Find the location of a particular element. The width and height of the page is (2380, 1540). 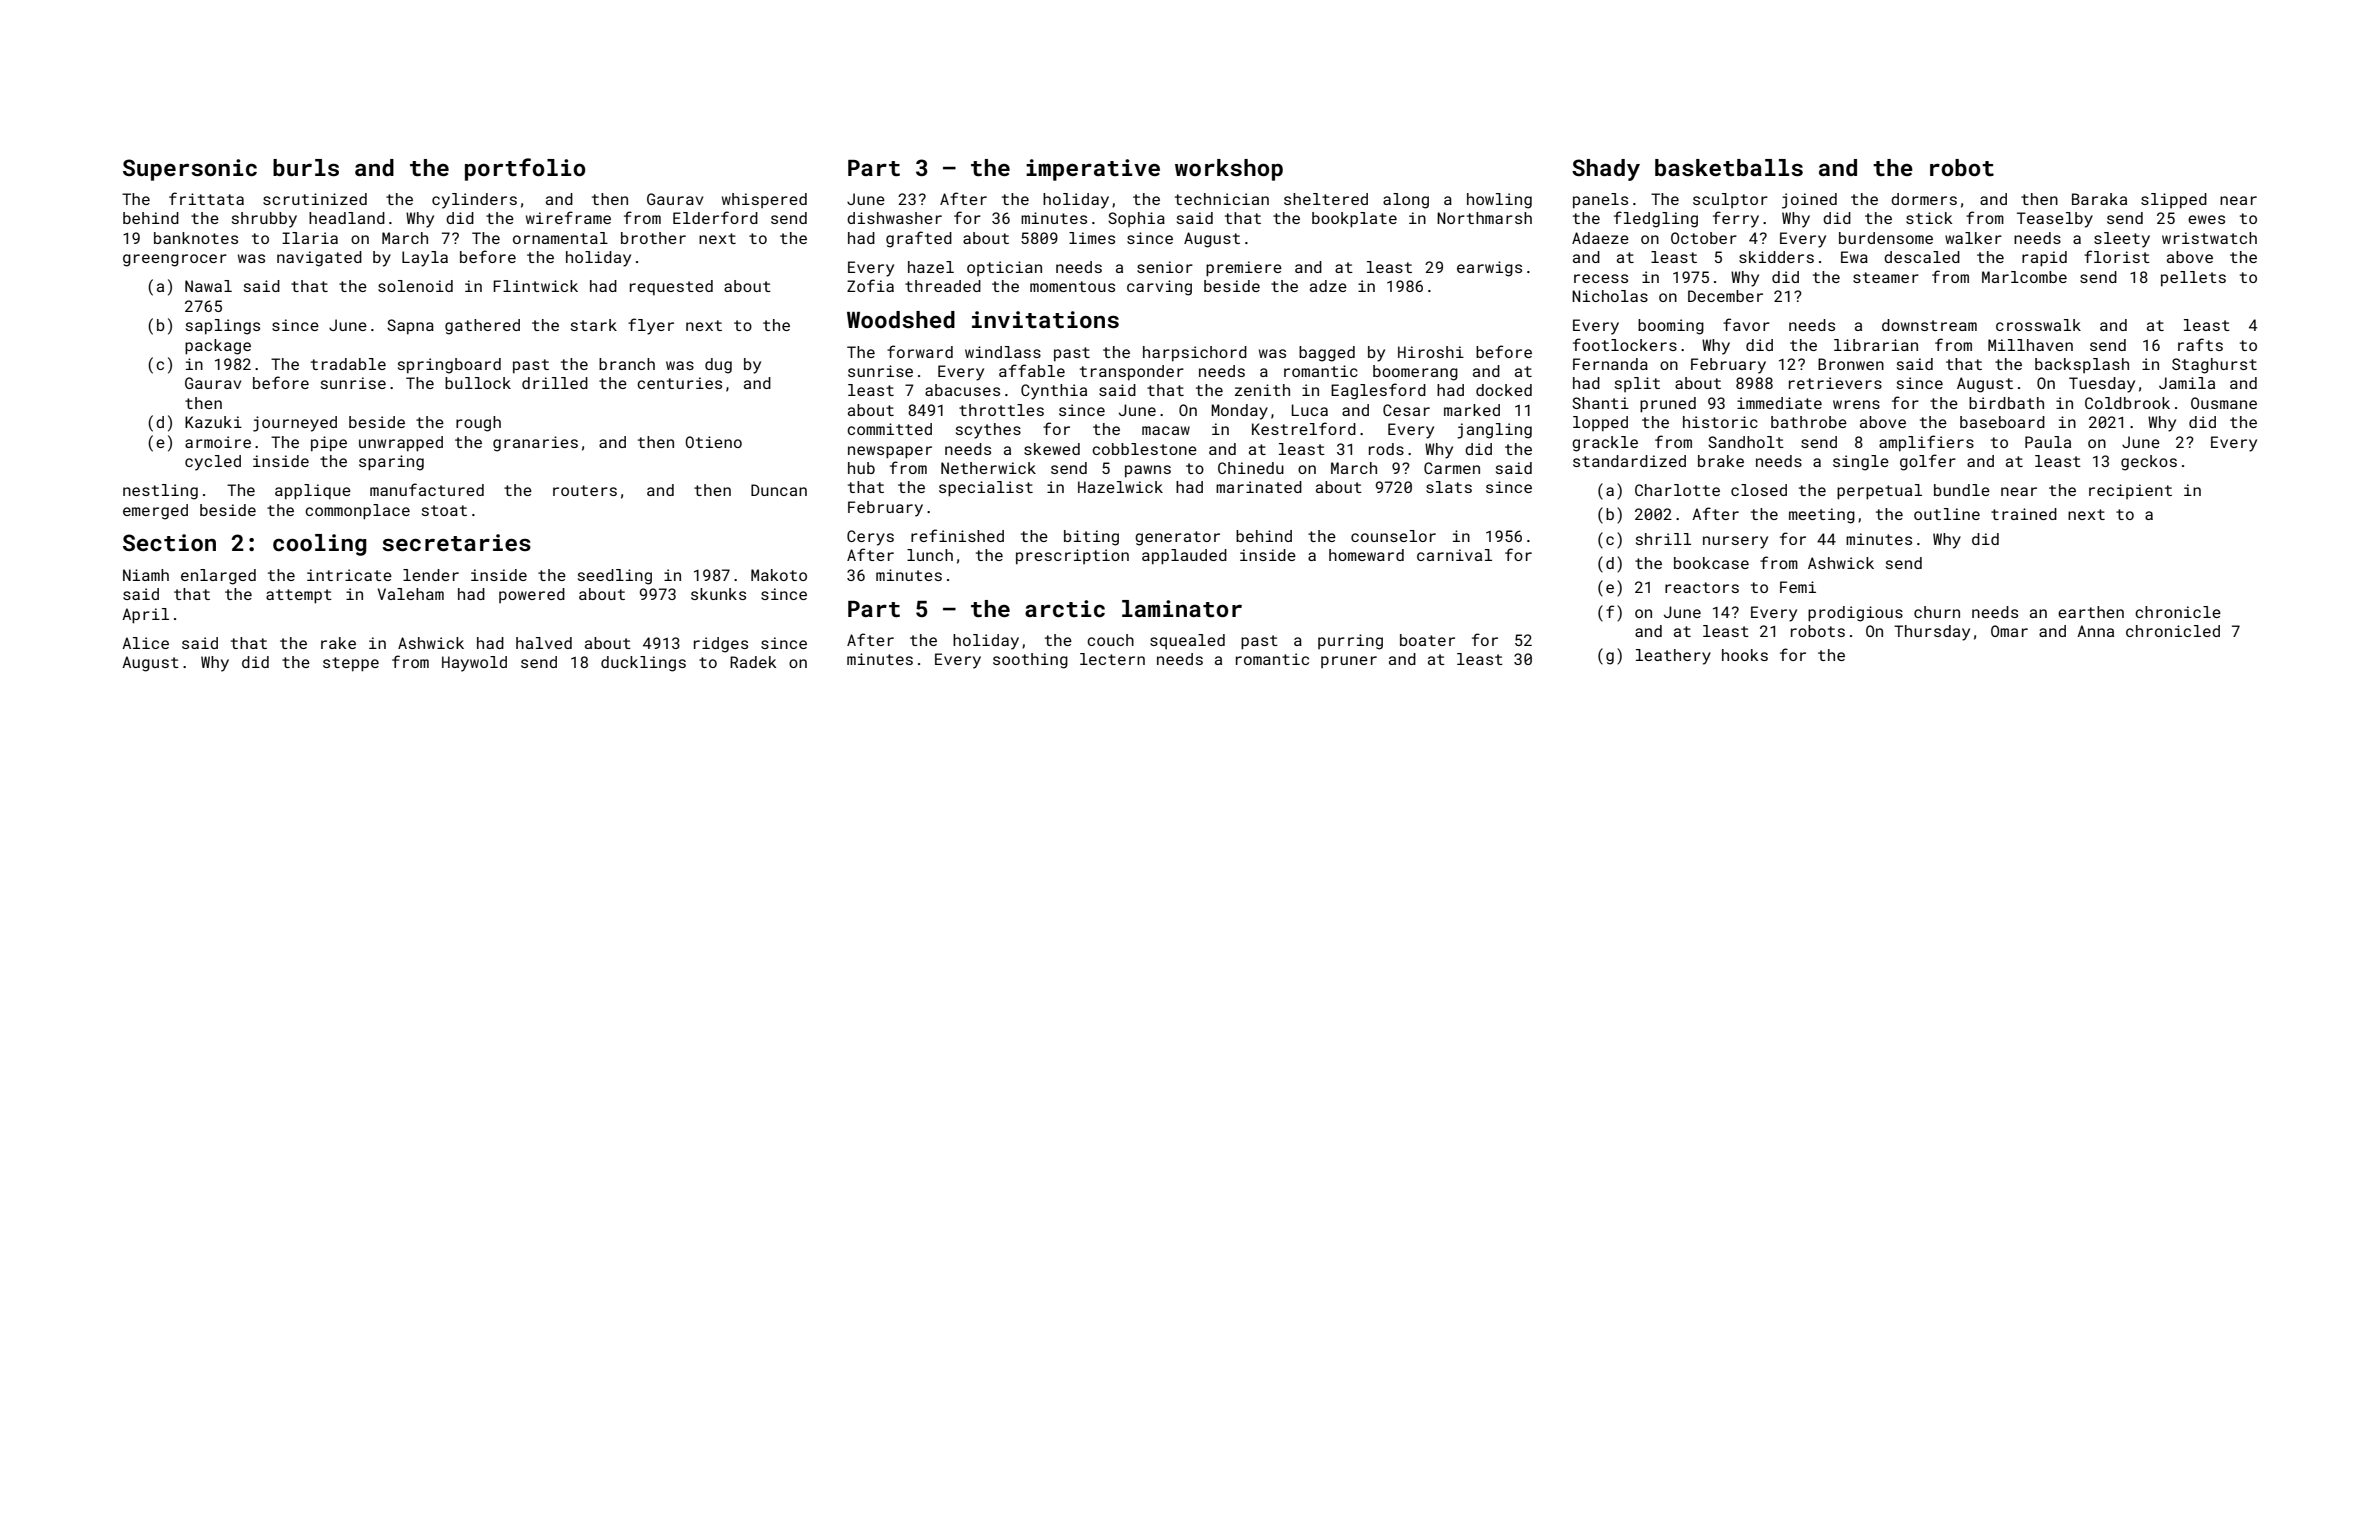

steppe is located at coordinates (351, 664).
